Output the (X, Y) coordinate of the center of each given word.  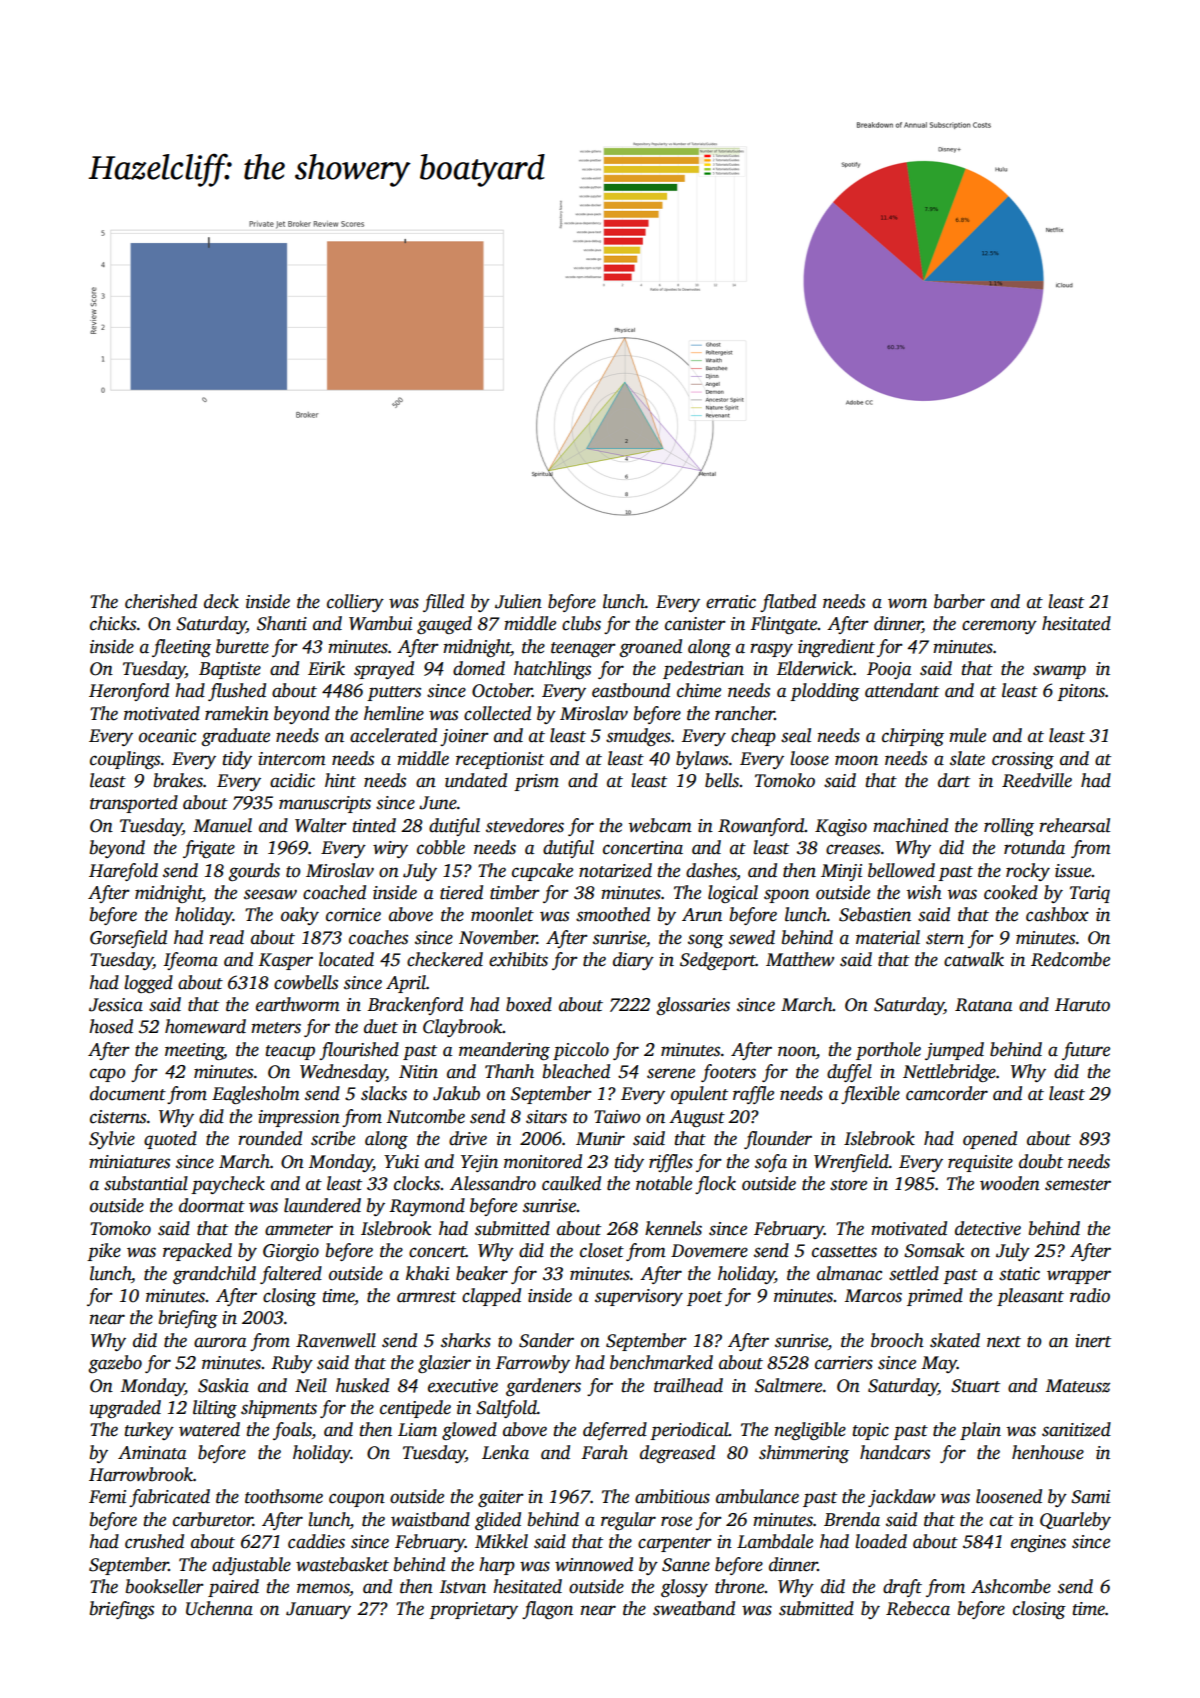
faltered (291, 1275)
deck (221, 601)
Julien (518, 601)
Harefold (123, 872)
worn (907, 603)
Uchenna (219, 1608)
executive (463, 1386)
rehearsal (1074, 825)
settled (914, 1273)
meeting (194, 1051)
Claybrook (463, 1028)
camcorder (947, 1093)
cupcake (542, 872)
